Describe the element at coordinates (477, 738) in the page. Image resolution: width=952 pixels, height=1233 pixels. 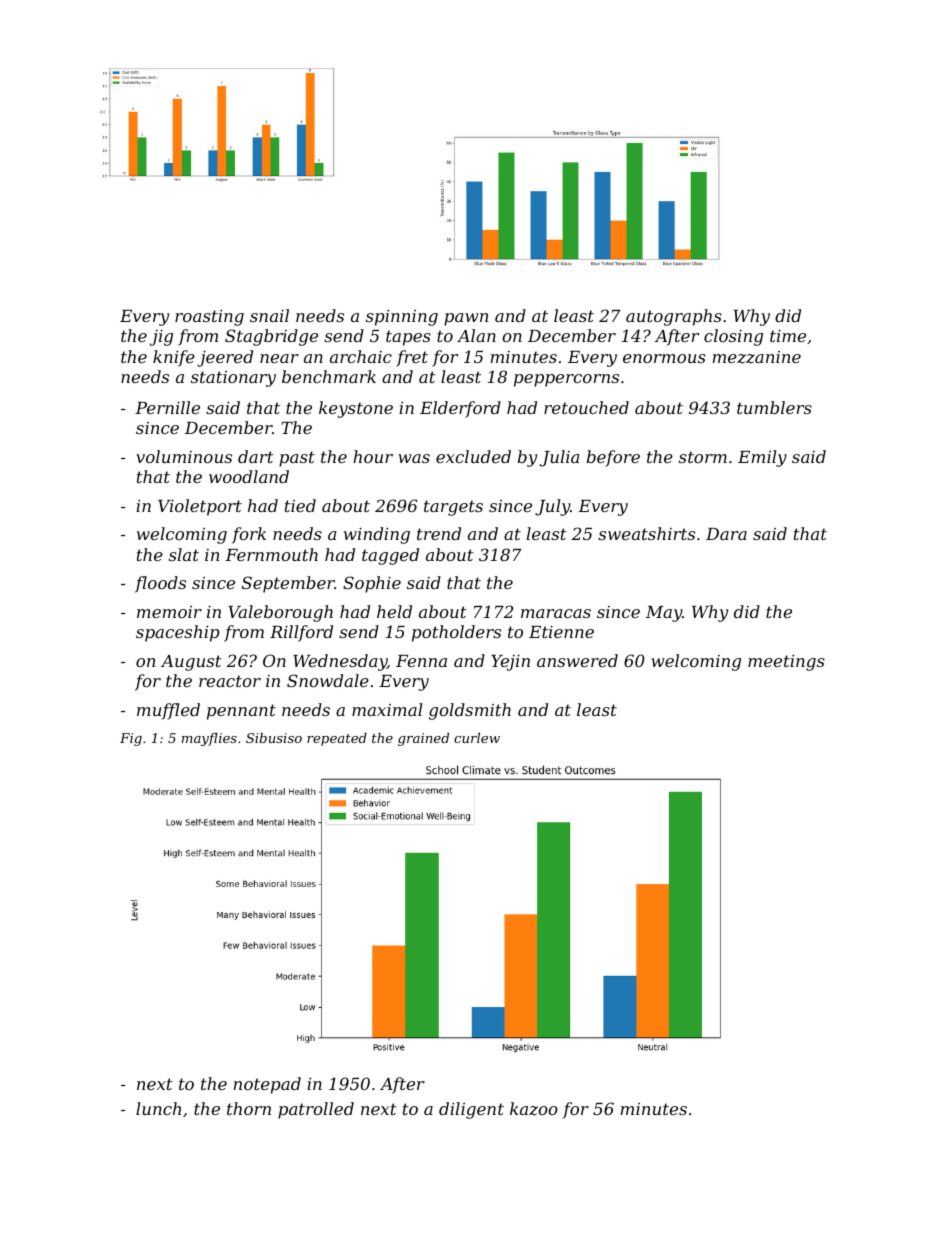
I see `curlew` at that location.
